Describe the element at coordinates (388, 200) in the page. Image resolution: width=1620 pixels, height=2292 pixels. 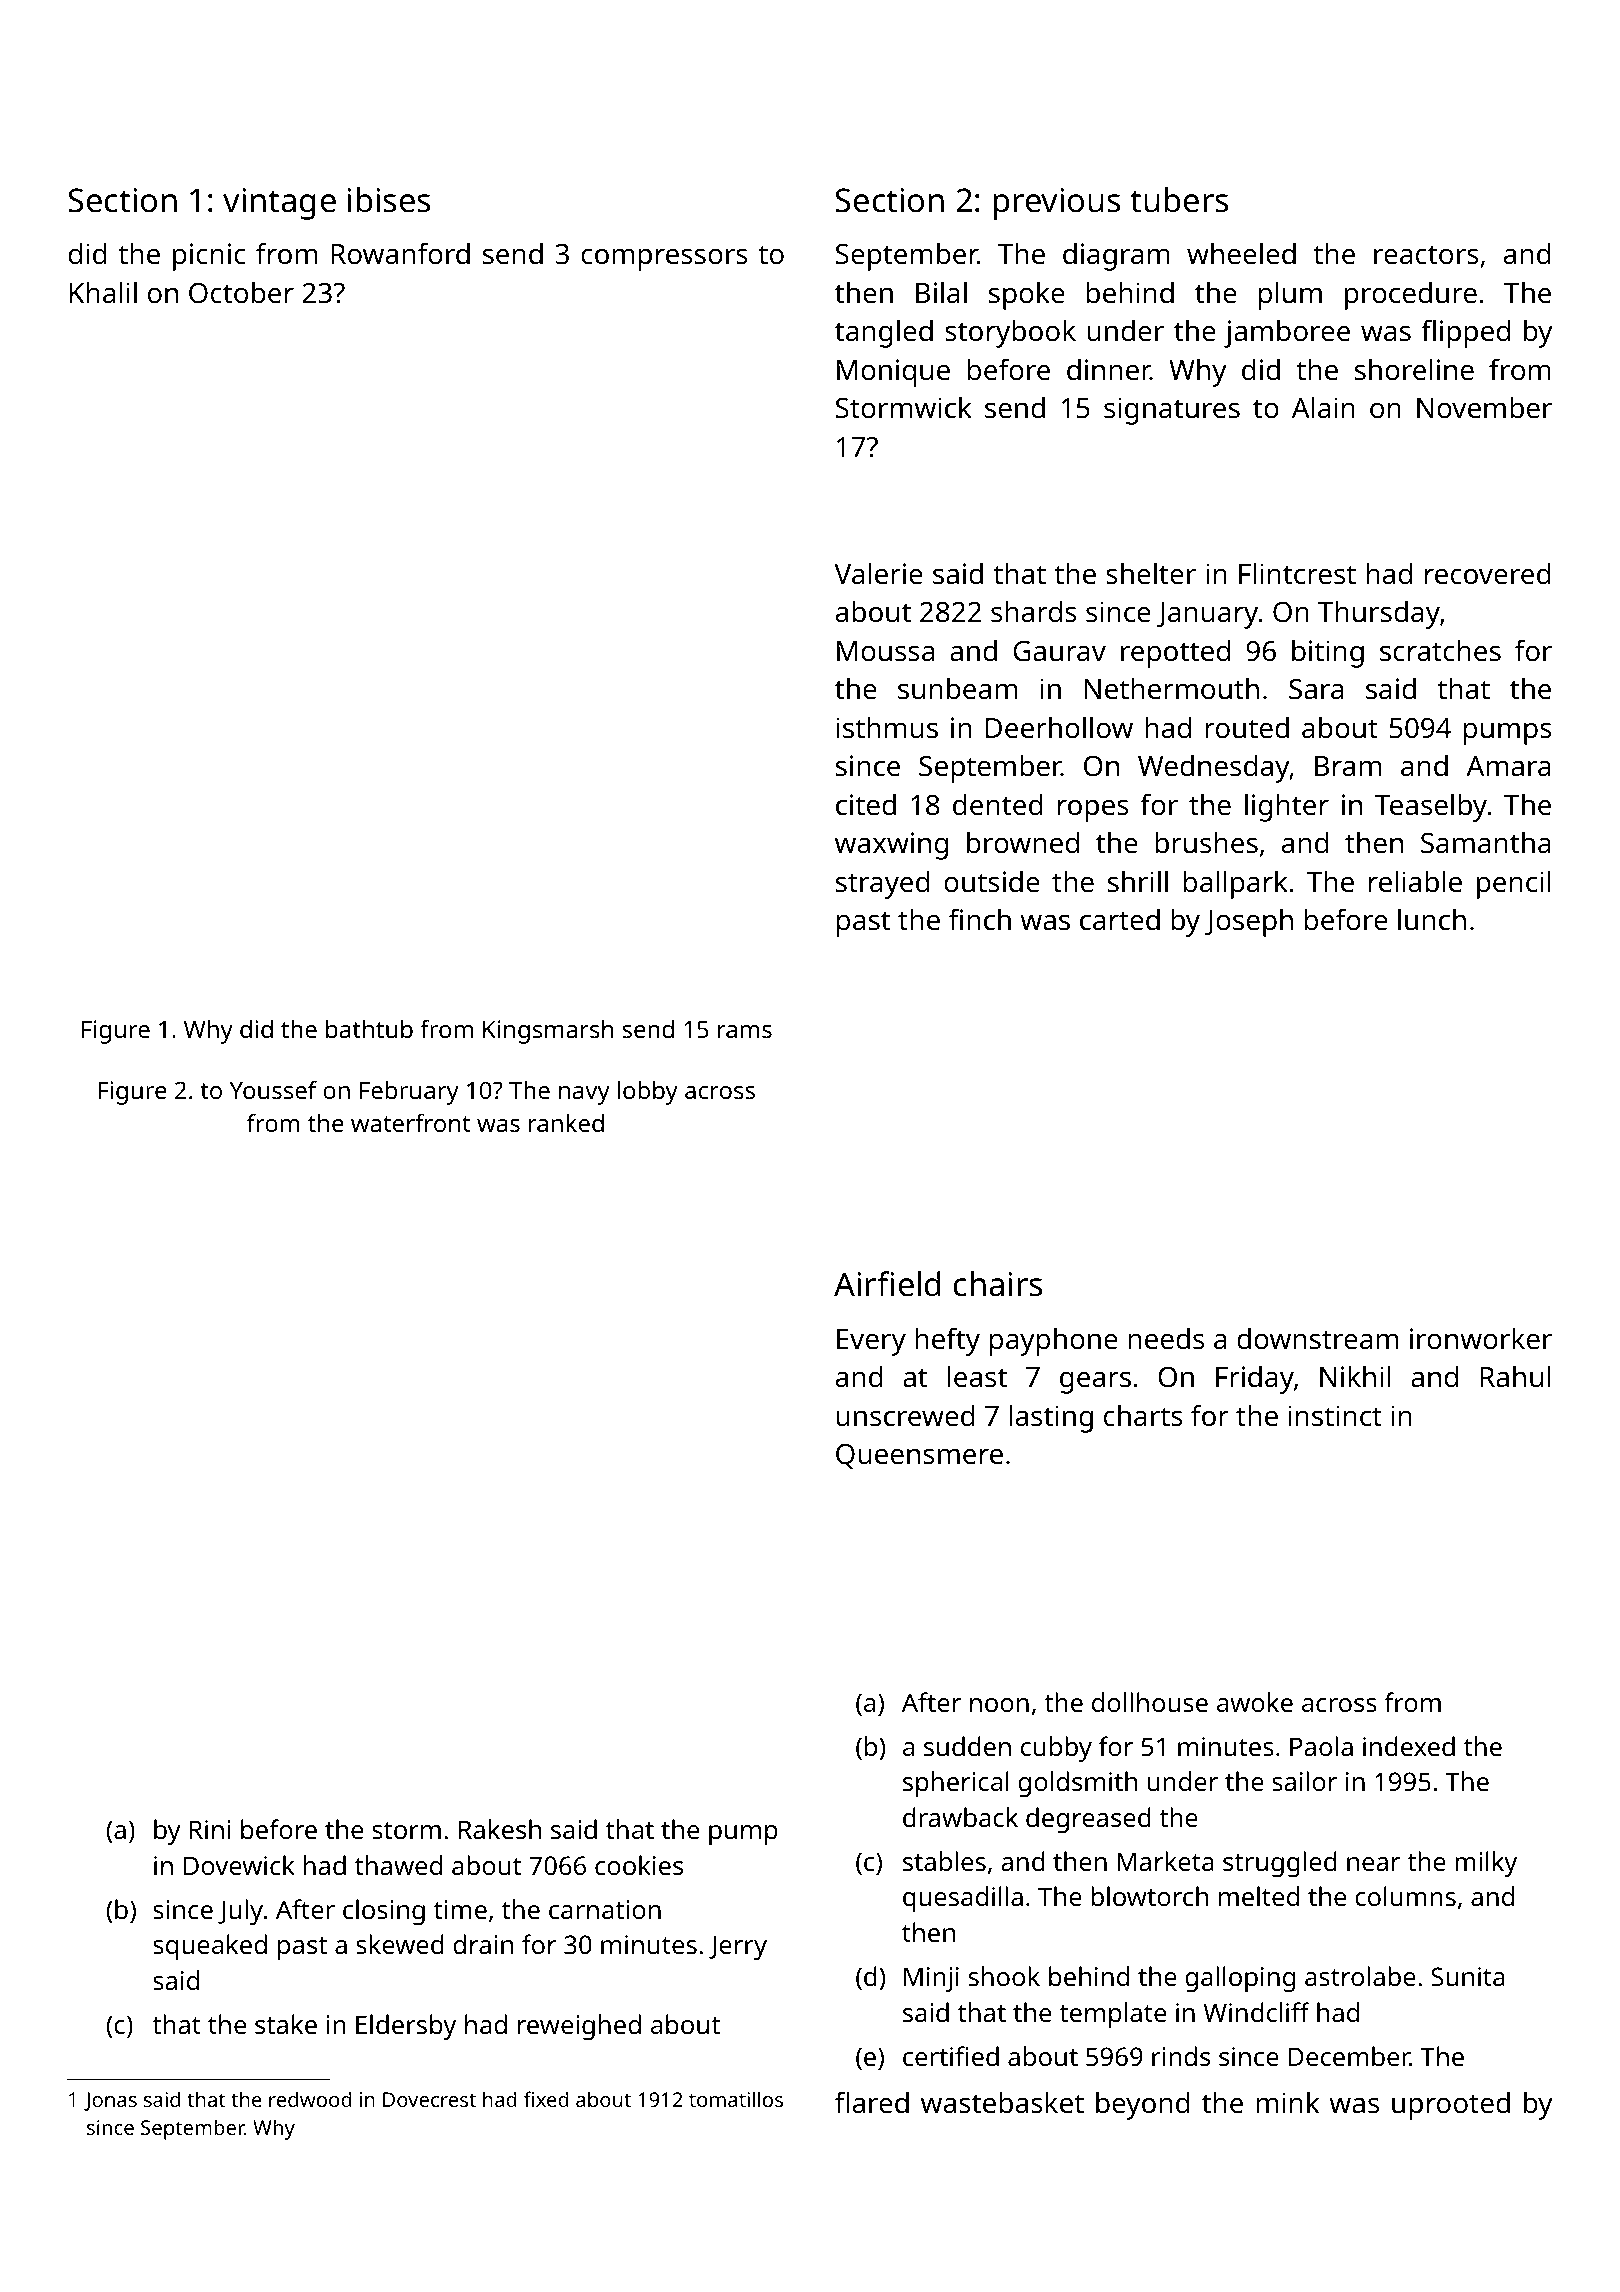
I see `ibises` at that location.
